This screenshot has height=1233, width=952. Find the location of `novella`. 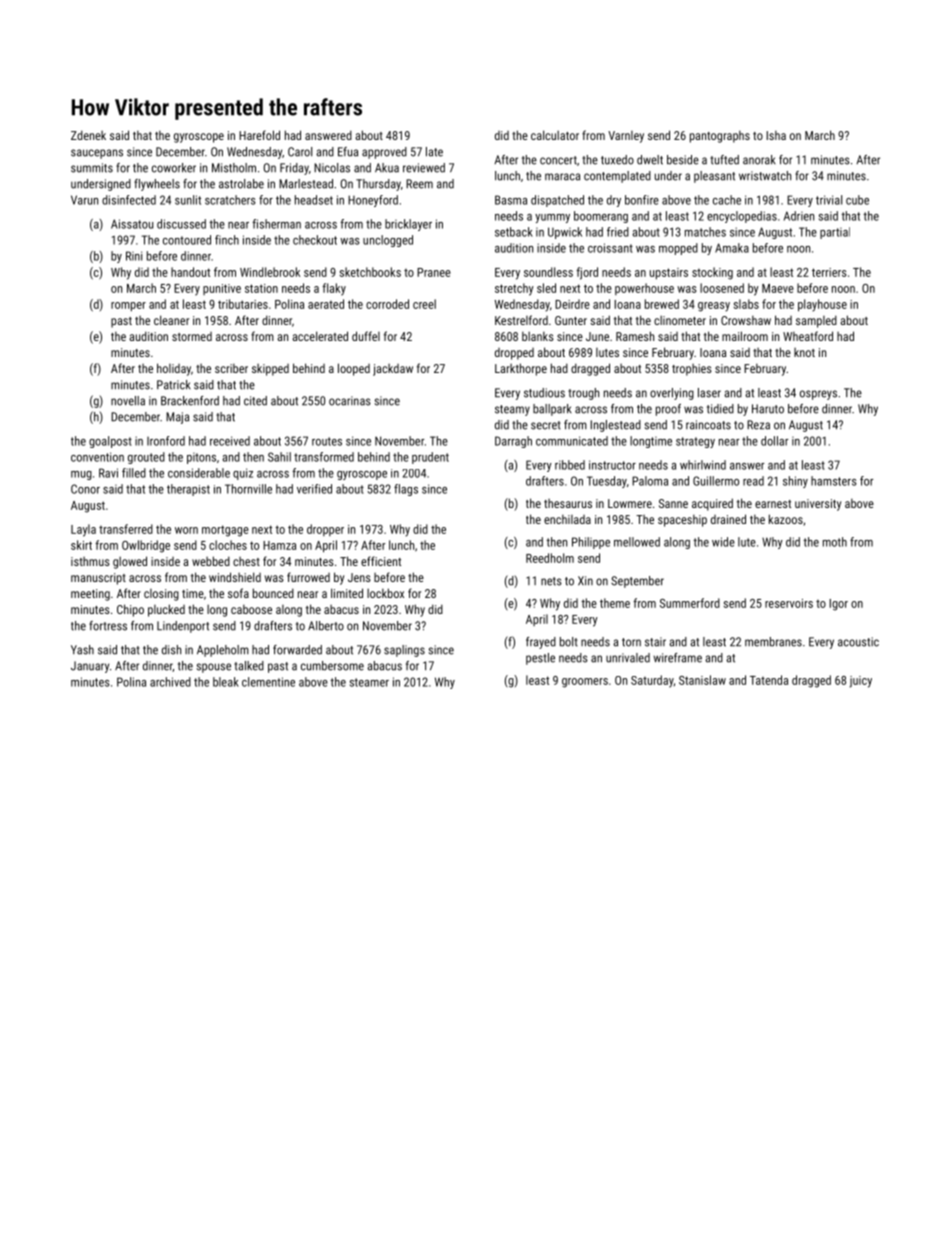

novella is located at coordinates (128, 401).
